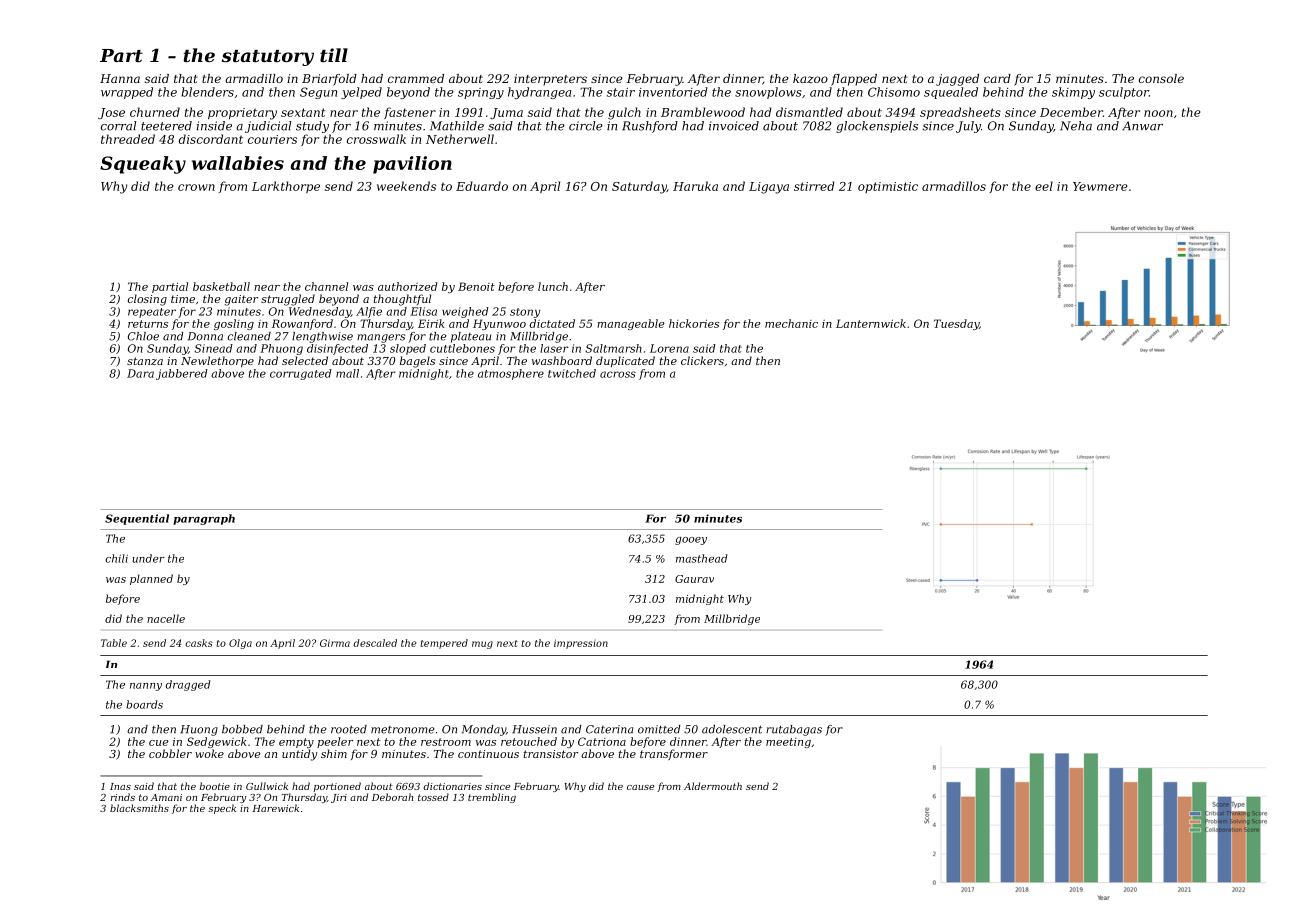 This screenshot has width=1308, height=924. Describe the element at coordinates (713, 786) in the screenshot. I see `Aldermouth` at that location.
